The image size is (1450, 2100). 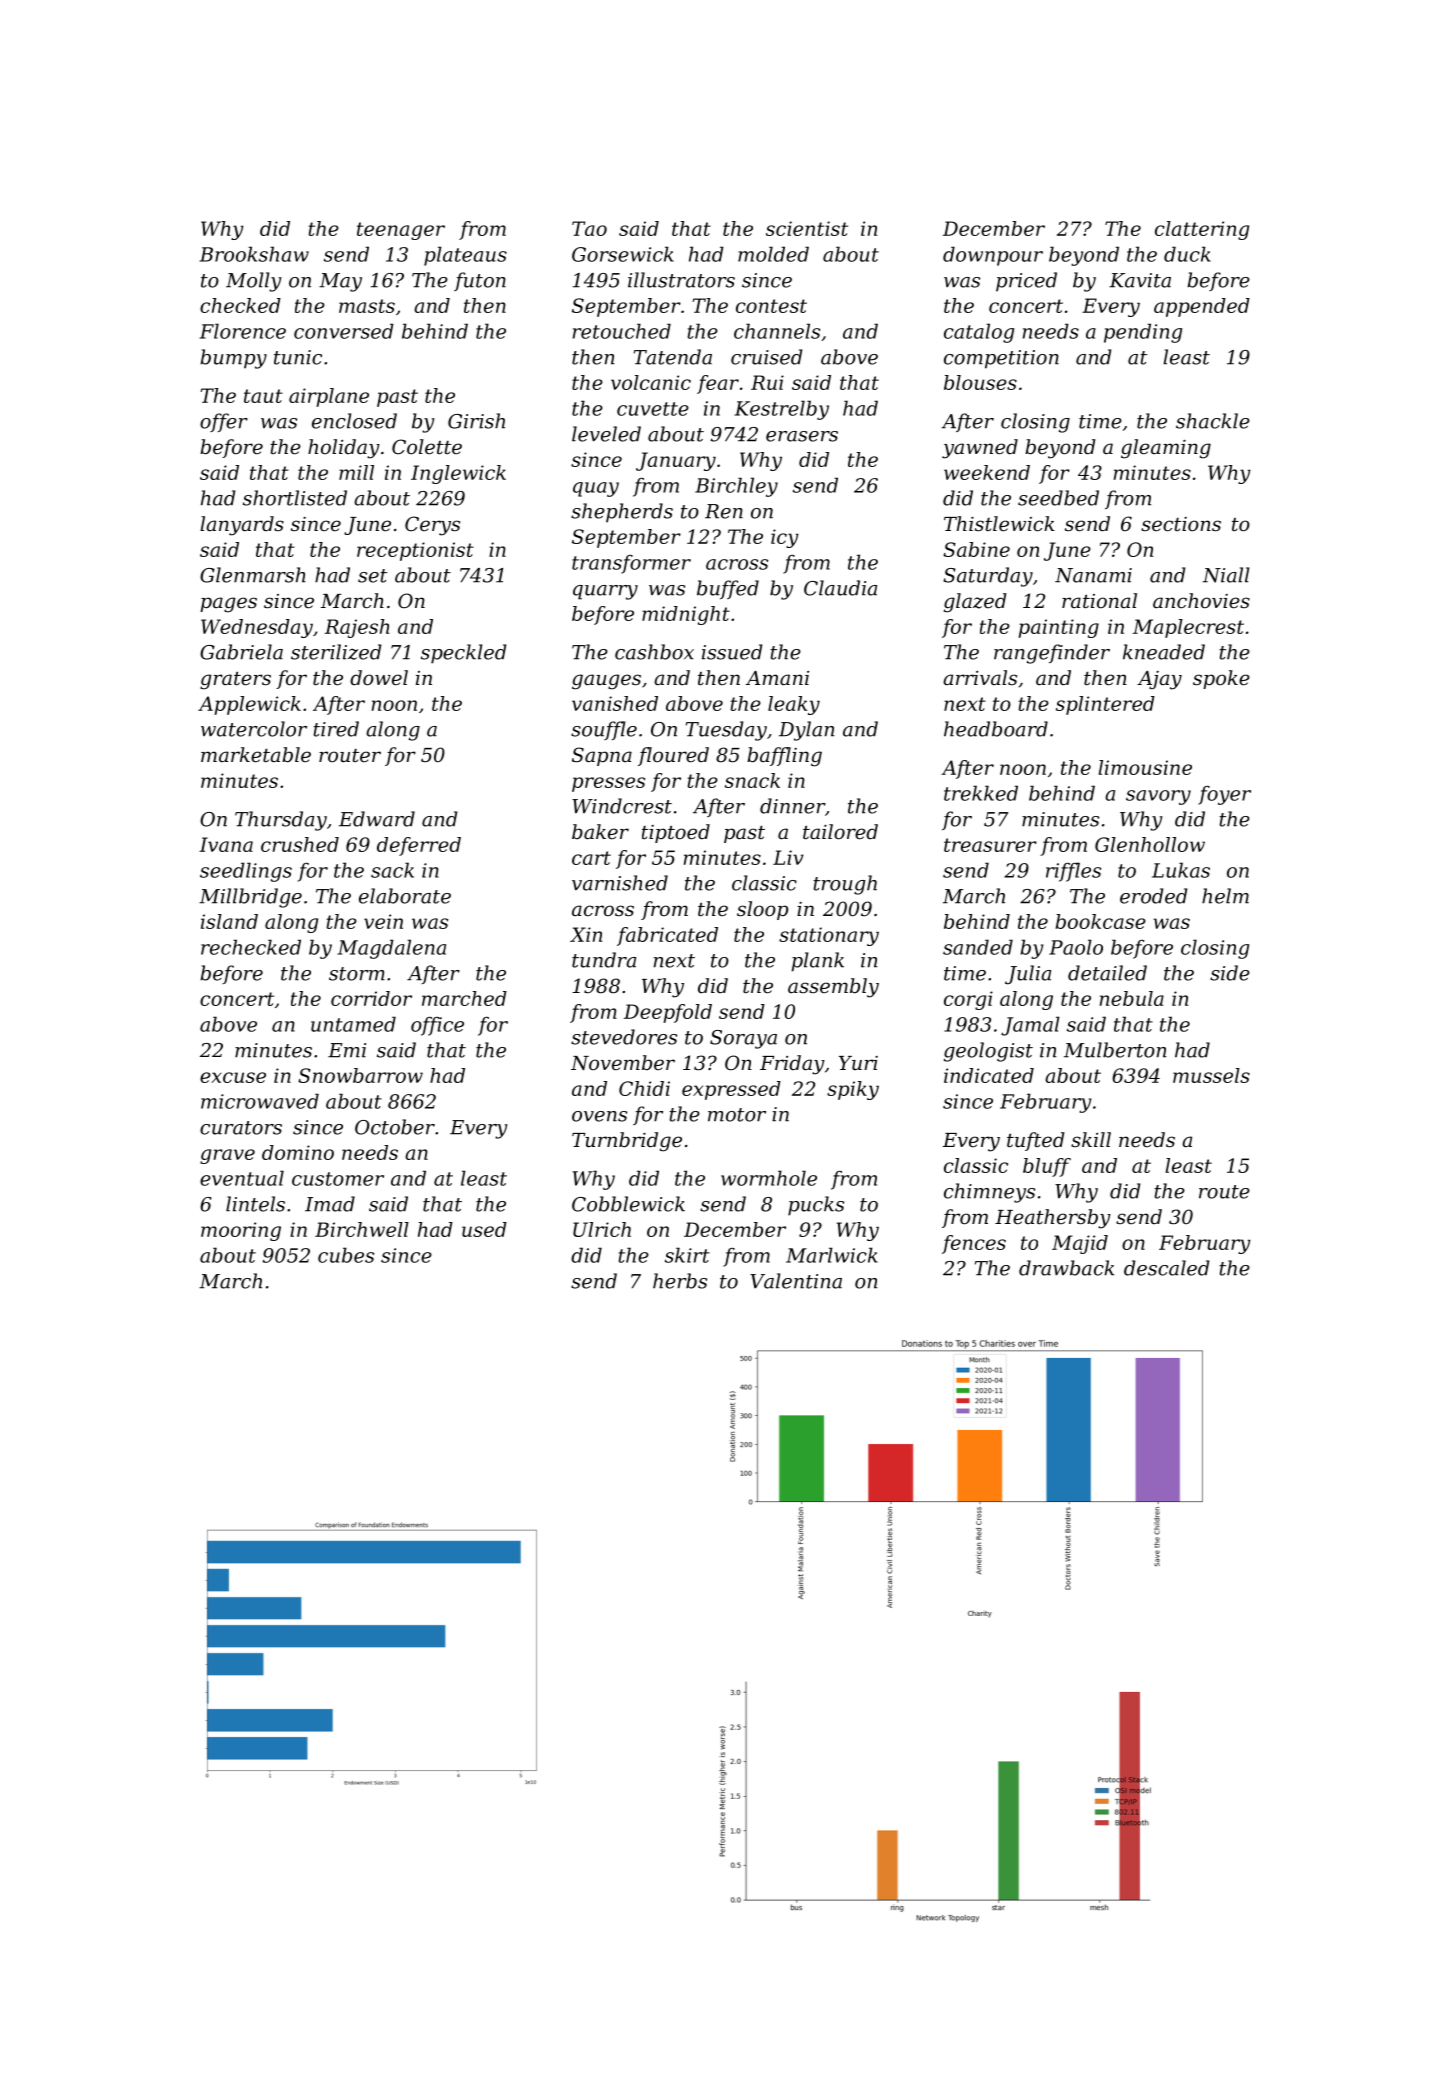 What do you see at coordinates (346, 1255) in the image?
I see `cubes` at bounding box center [346, 1255].
